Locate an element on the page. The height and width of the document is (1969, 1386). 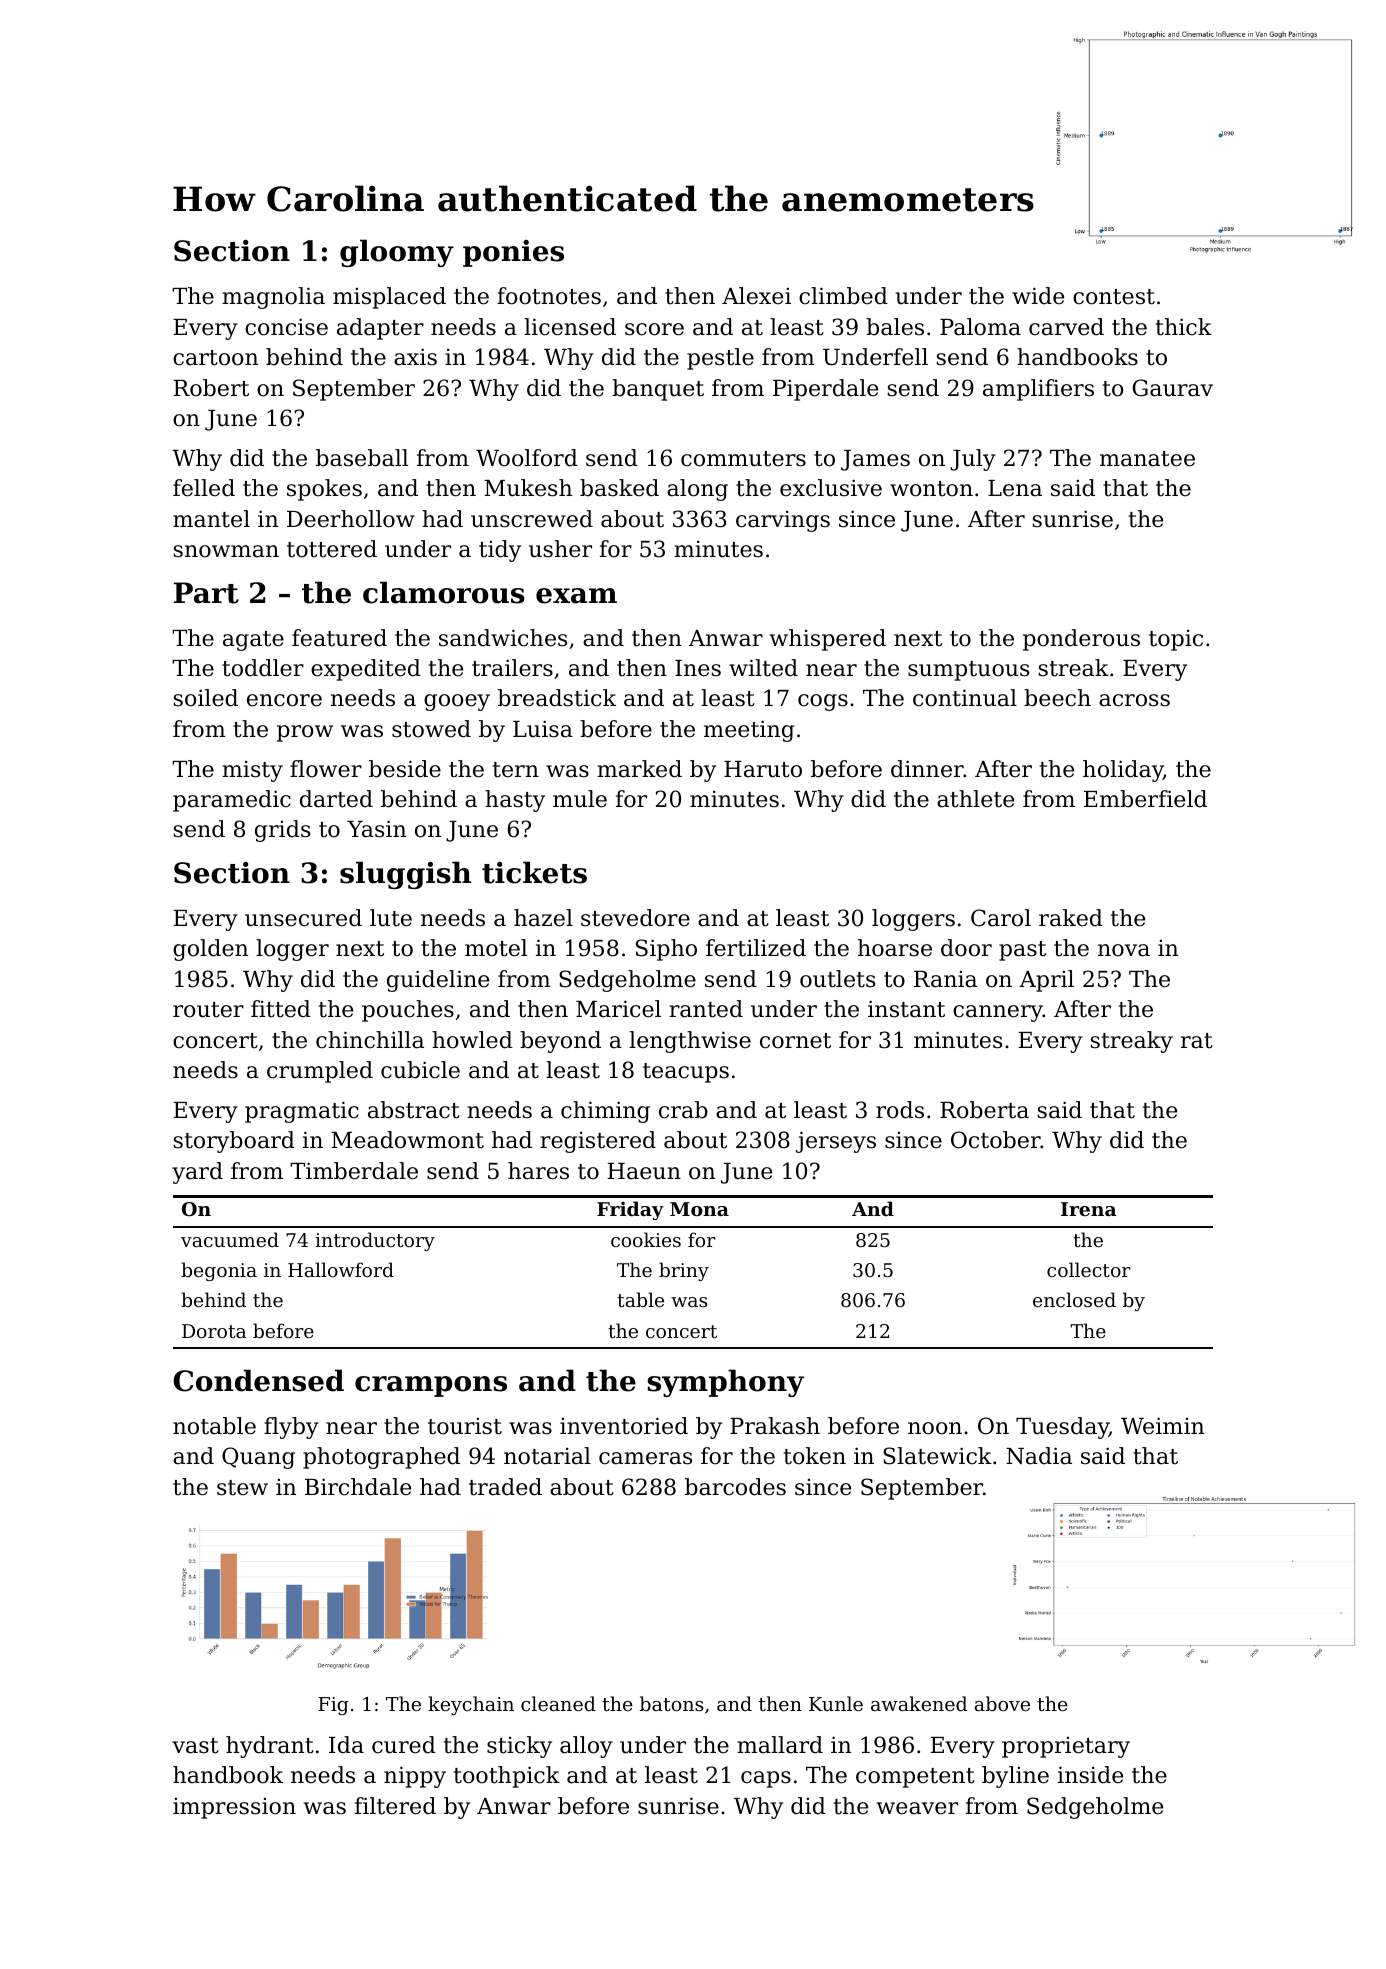
filtered is located at coordinates (395, 1806).
